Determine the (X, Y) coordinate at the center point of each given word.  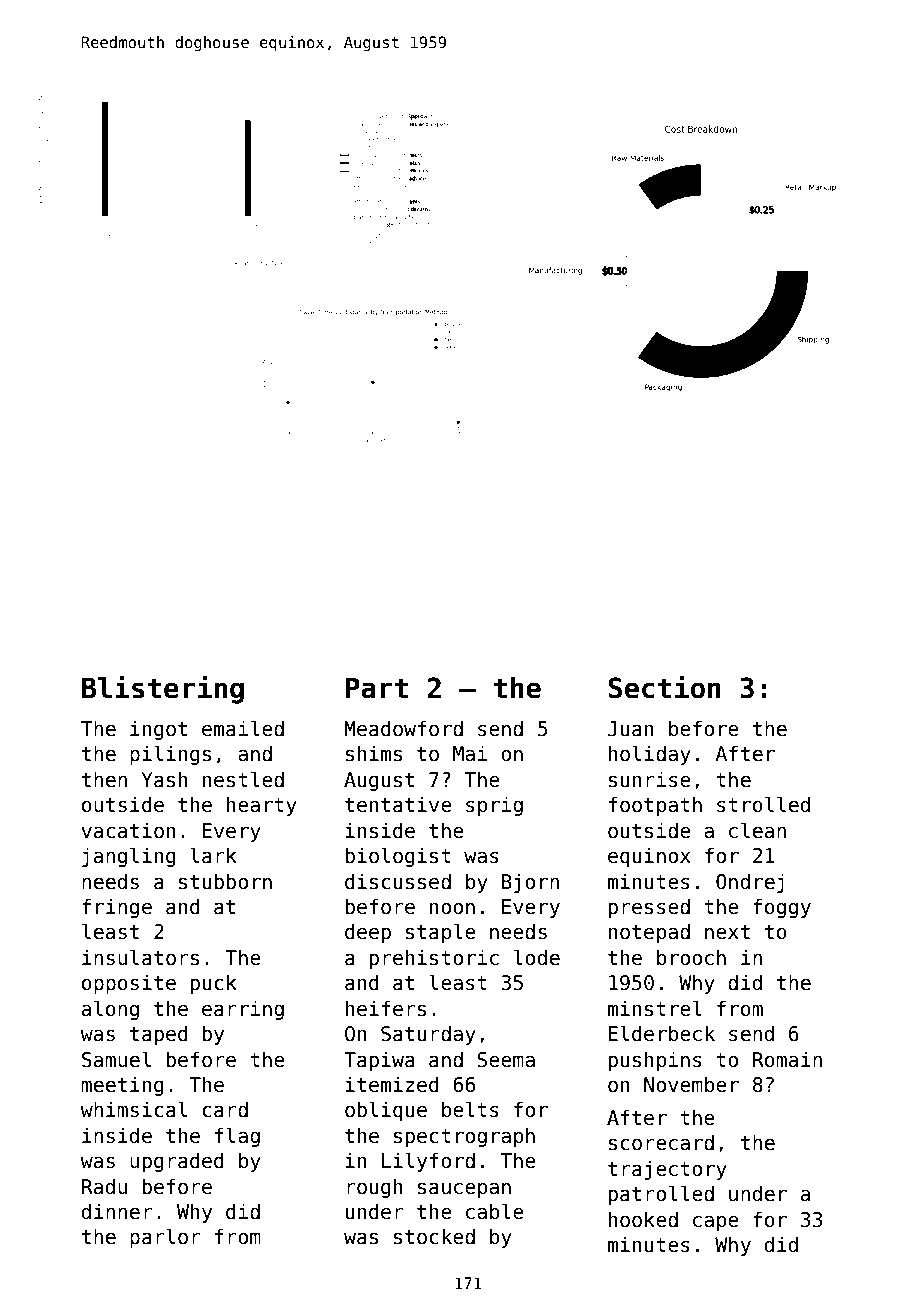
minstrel (655, 1008)
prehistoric (434, 959)
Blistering (163, 689)
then (104, 779)
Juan (631, 729)
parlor (165, 1238)
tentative (398, 804)
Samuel (116, 1059)
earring (243, 1010)
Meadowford (404, 728)
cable (495, 1211)
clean (757, 830)
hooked (643, 1219)
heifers (386, 1008)
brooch (691, 957)
